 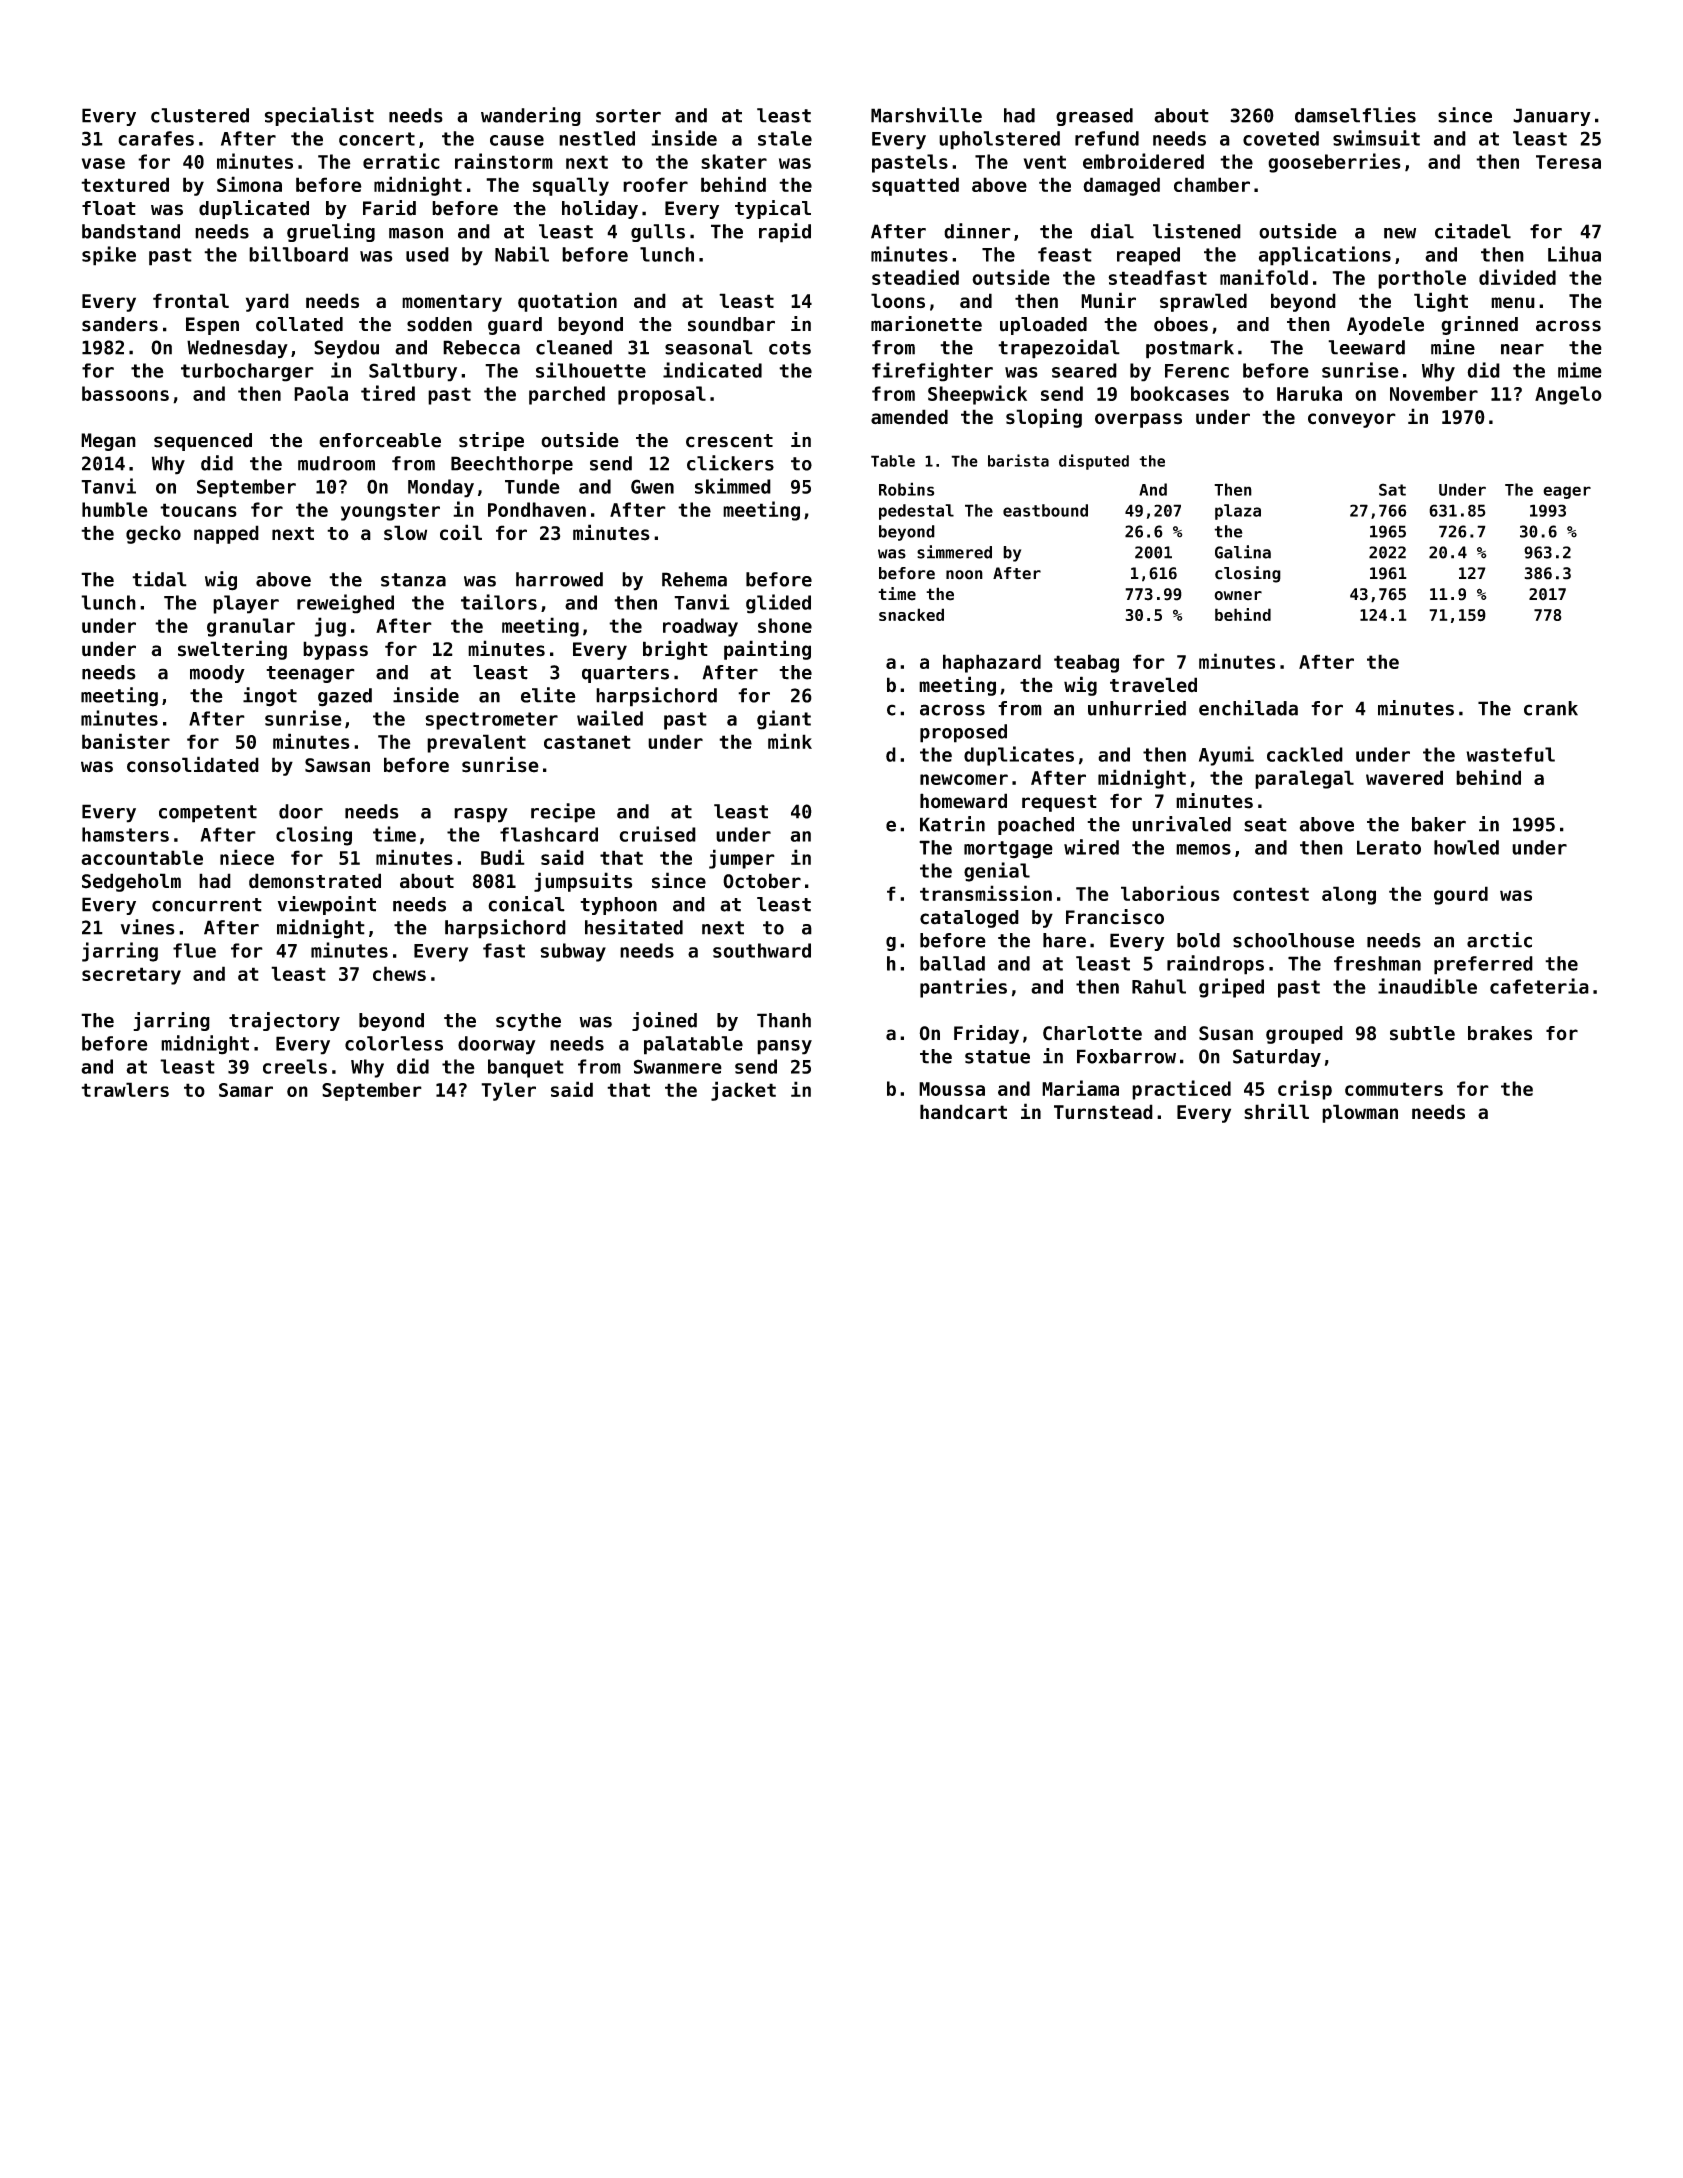 I want to click on vines, so click(x=148, y=927).
